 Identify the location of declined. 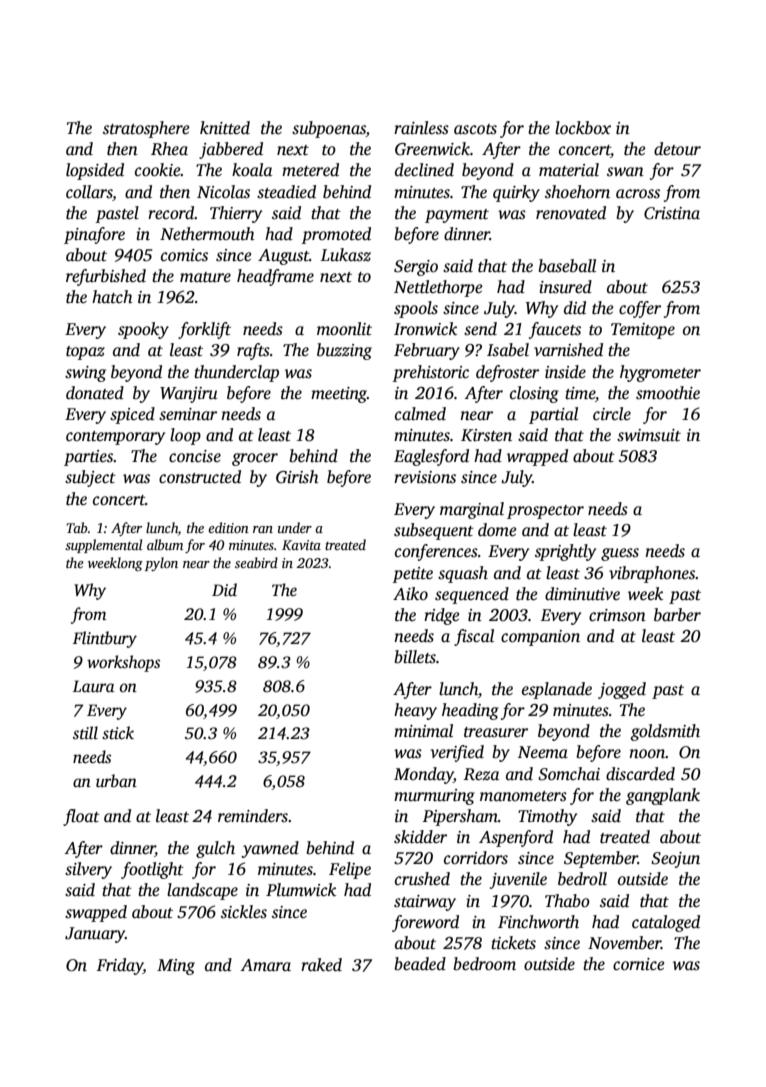
(424, 170).
